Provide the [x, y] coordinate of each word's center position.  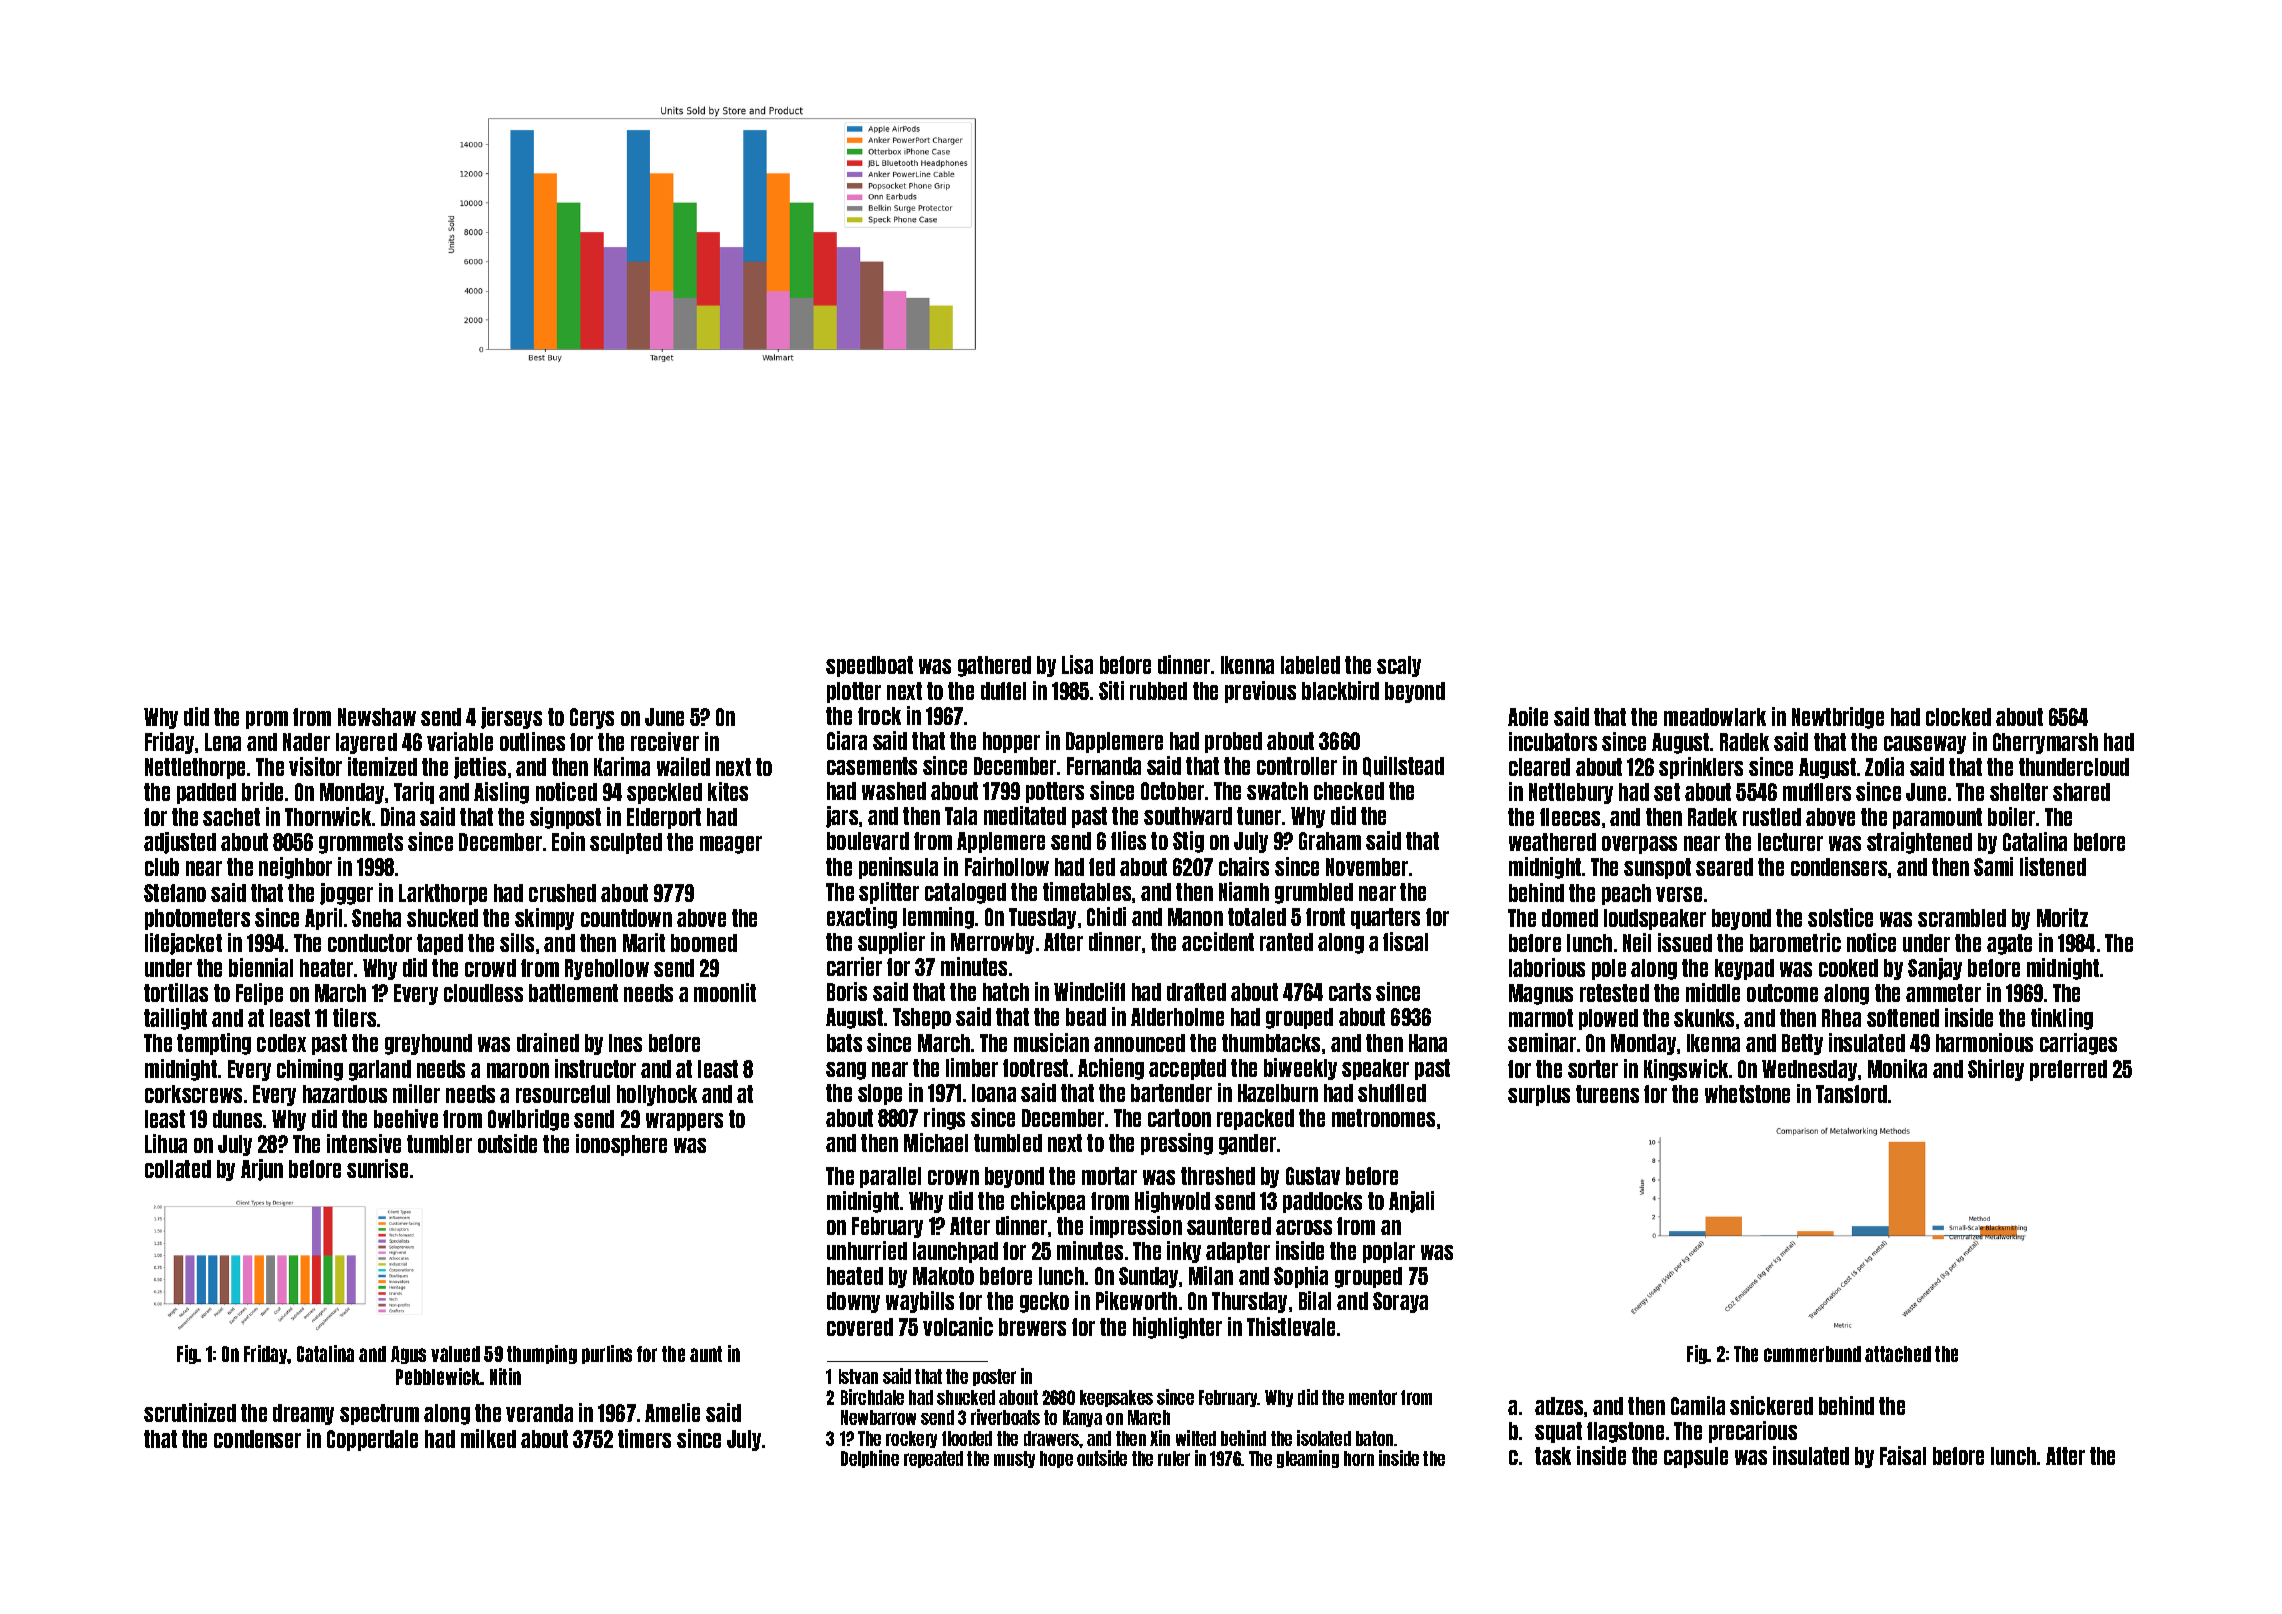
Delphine [870, 1459]
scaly [1399, 666]
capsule [1696, 1457]
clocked [1958, 717]
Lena [223, 742]
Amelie [672, 1412]
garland [380, 1070]
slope [880, 1094]
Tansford [1851, 1094]
